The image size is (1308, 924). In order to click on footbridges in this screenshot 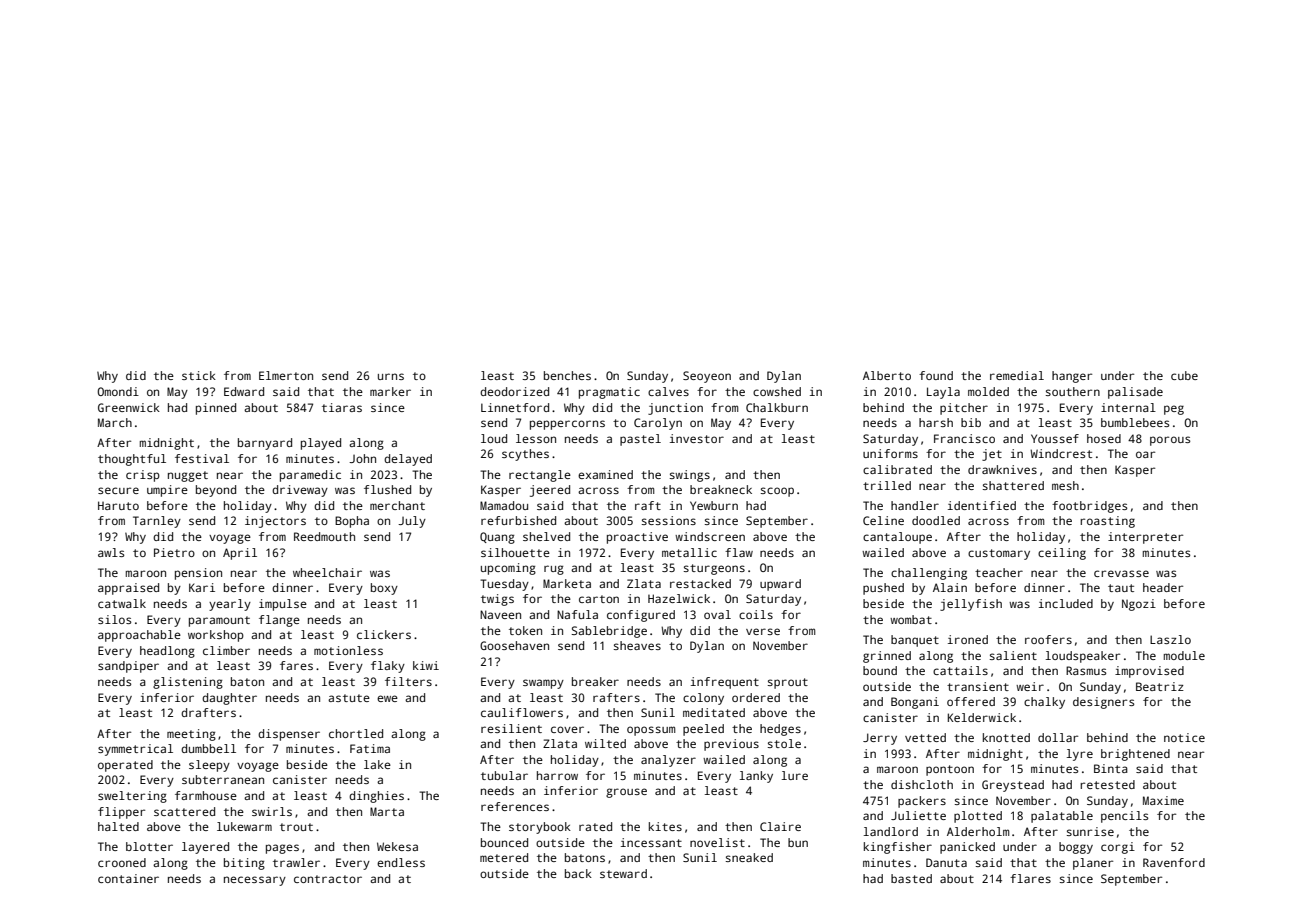, I will do `click(1089, 507)`.
